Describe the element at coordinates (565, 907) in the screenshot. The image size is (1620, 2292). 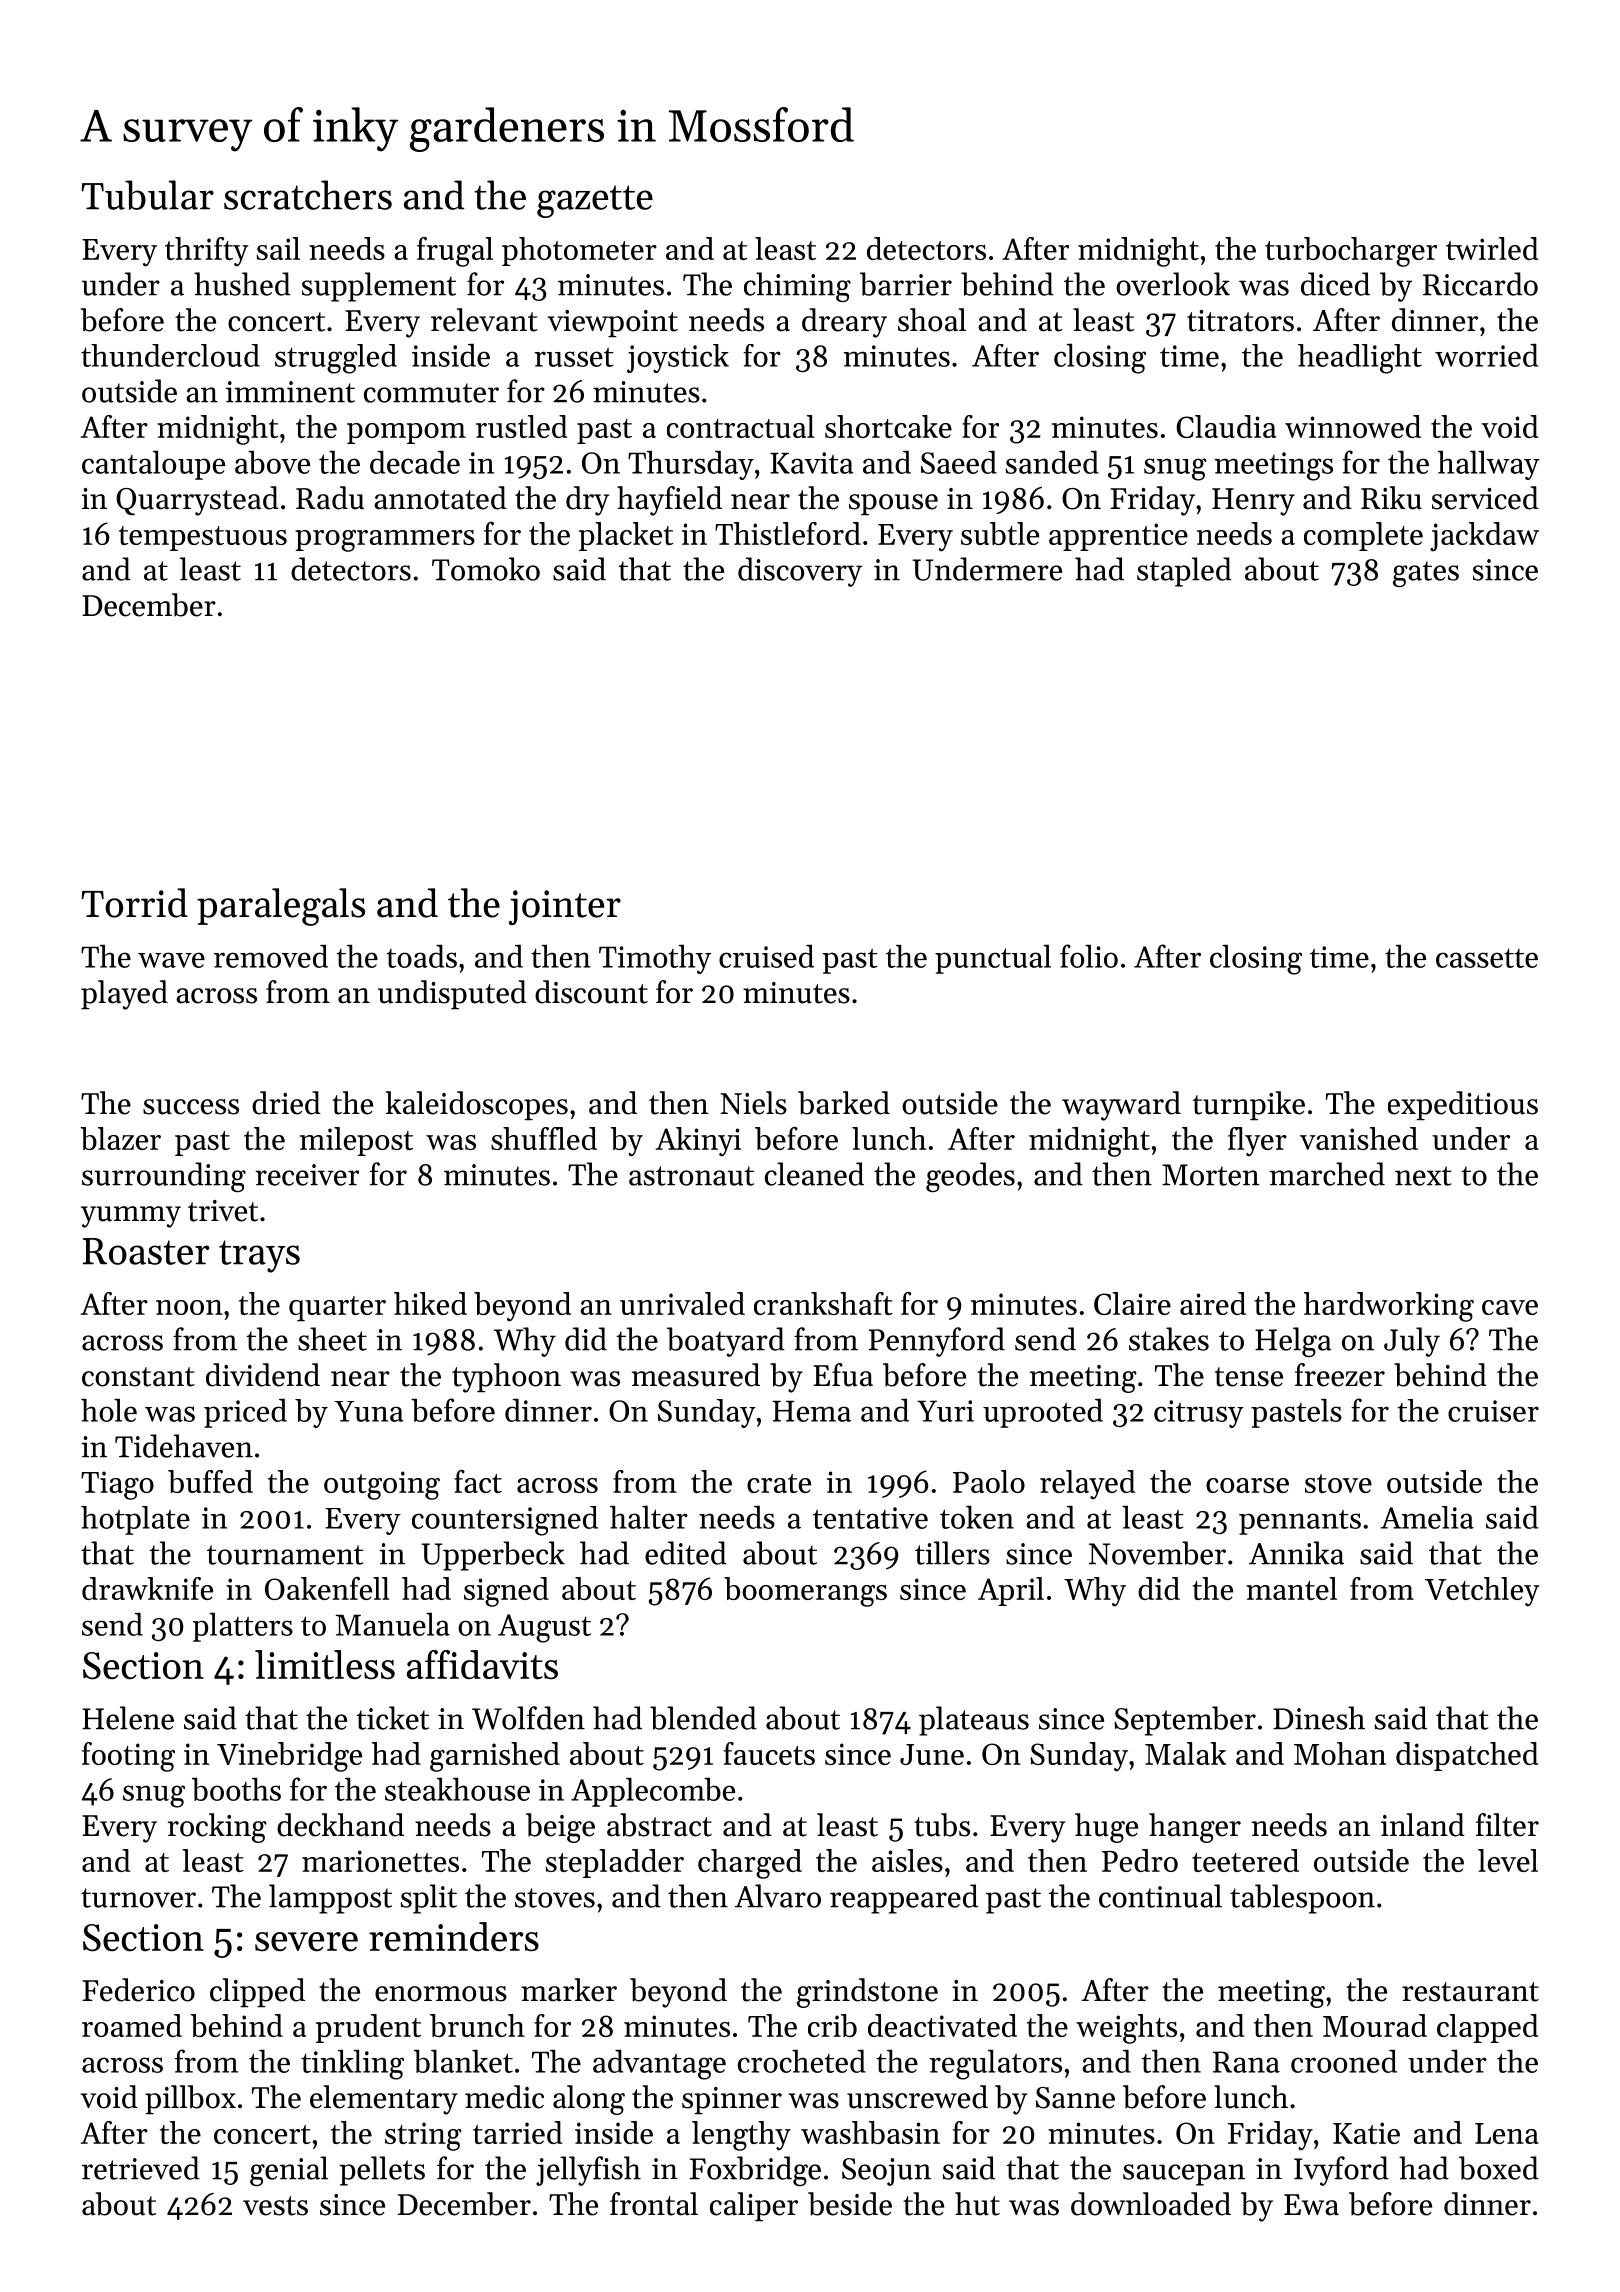
I see `jointer` at that location.
